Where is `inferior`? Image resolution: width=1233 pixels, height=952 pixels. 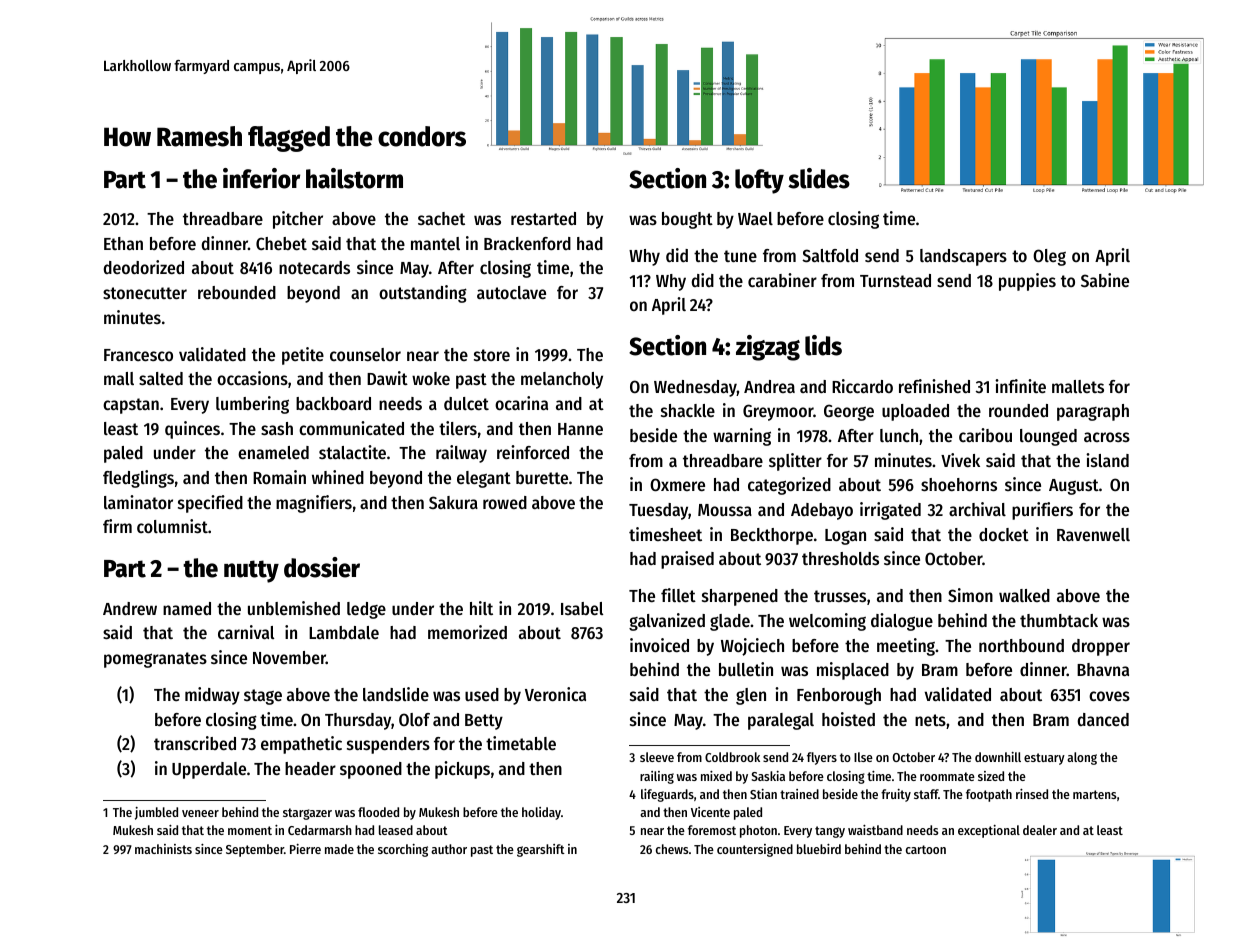
inferior is located at coordinates (261, 178).
